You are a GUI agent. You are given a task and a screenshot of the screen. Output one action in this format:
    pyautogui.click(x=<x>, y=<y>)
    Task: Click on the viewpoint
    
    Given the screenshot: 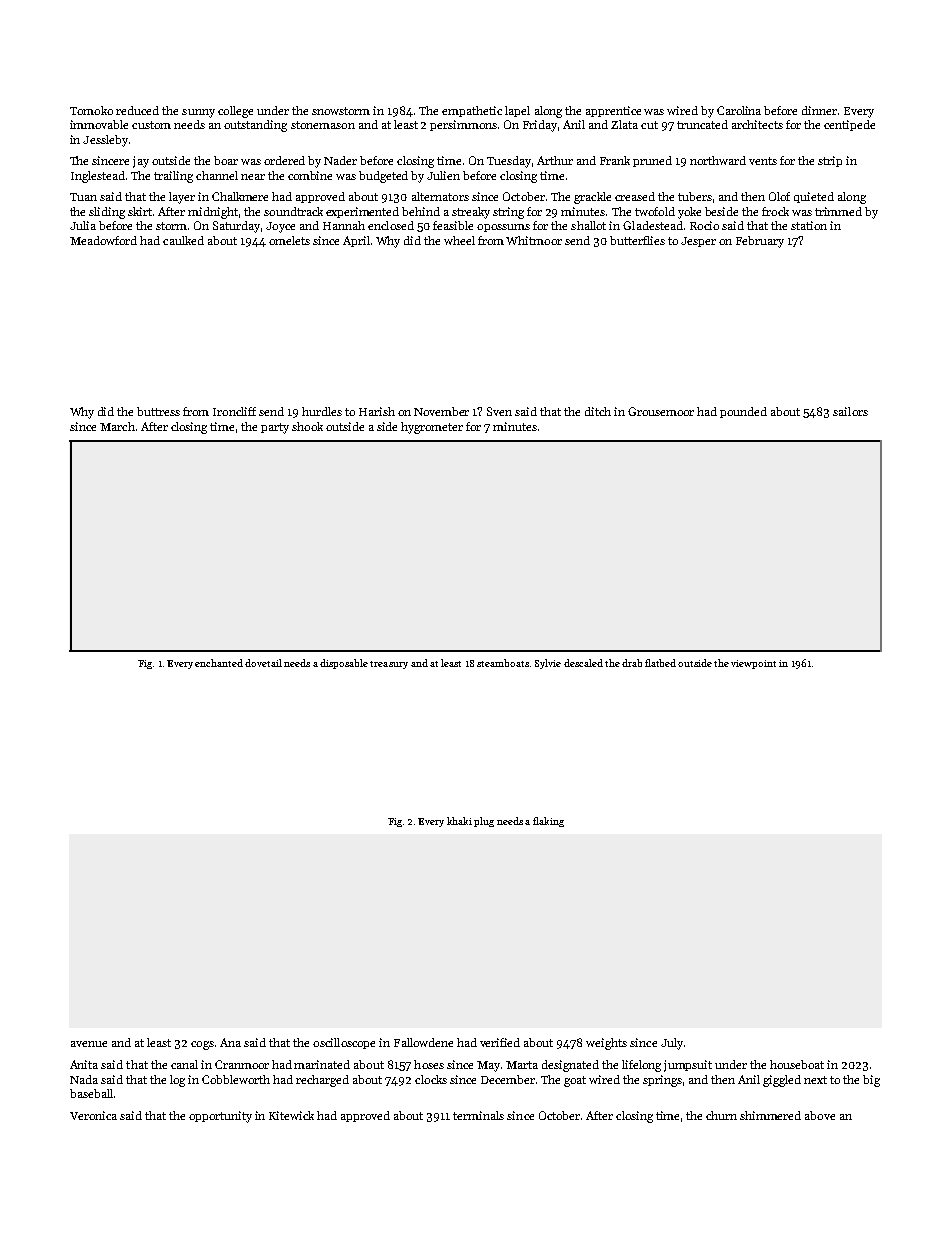 What is the action you would take?
    pyautogui.click(x=753, y=664)
